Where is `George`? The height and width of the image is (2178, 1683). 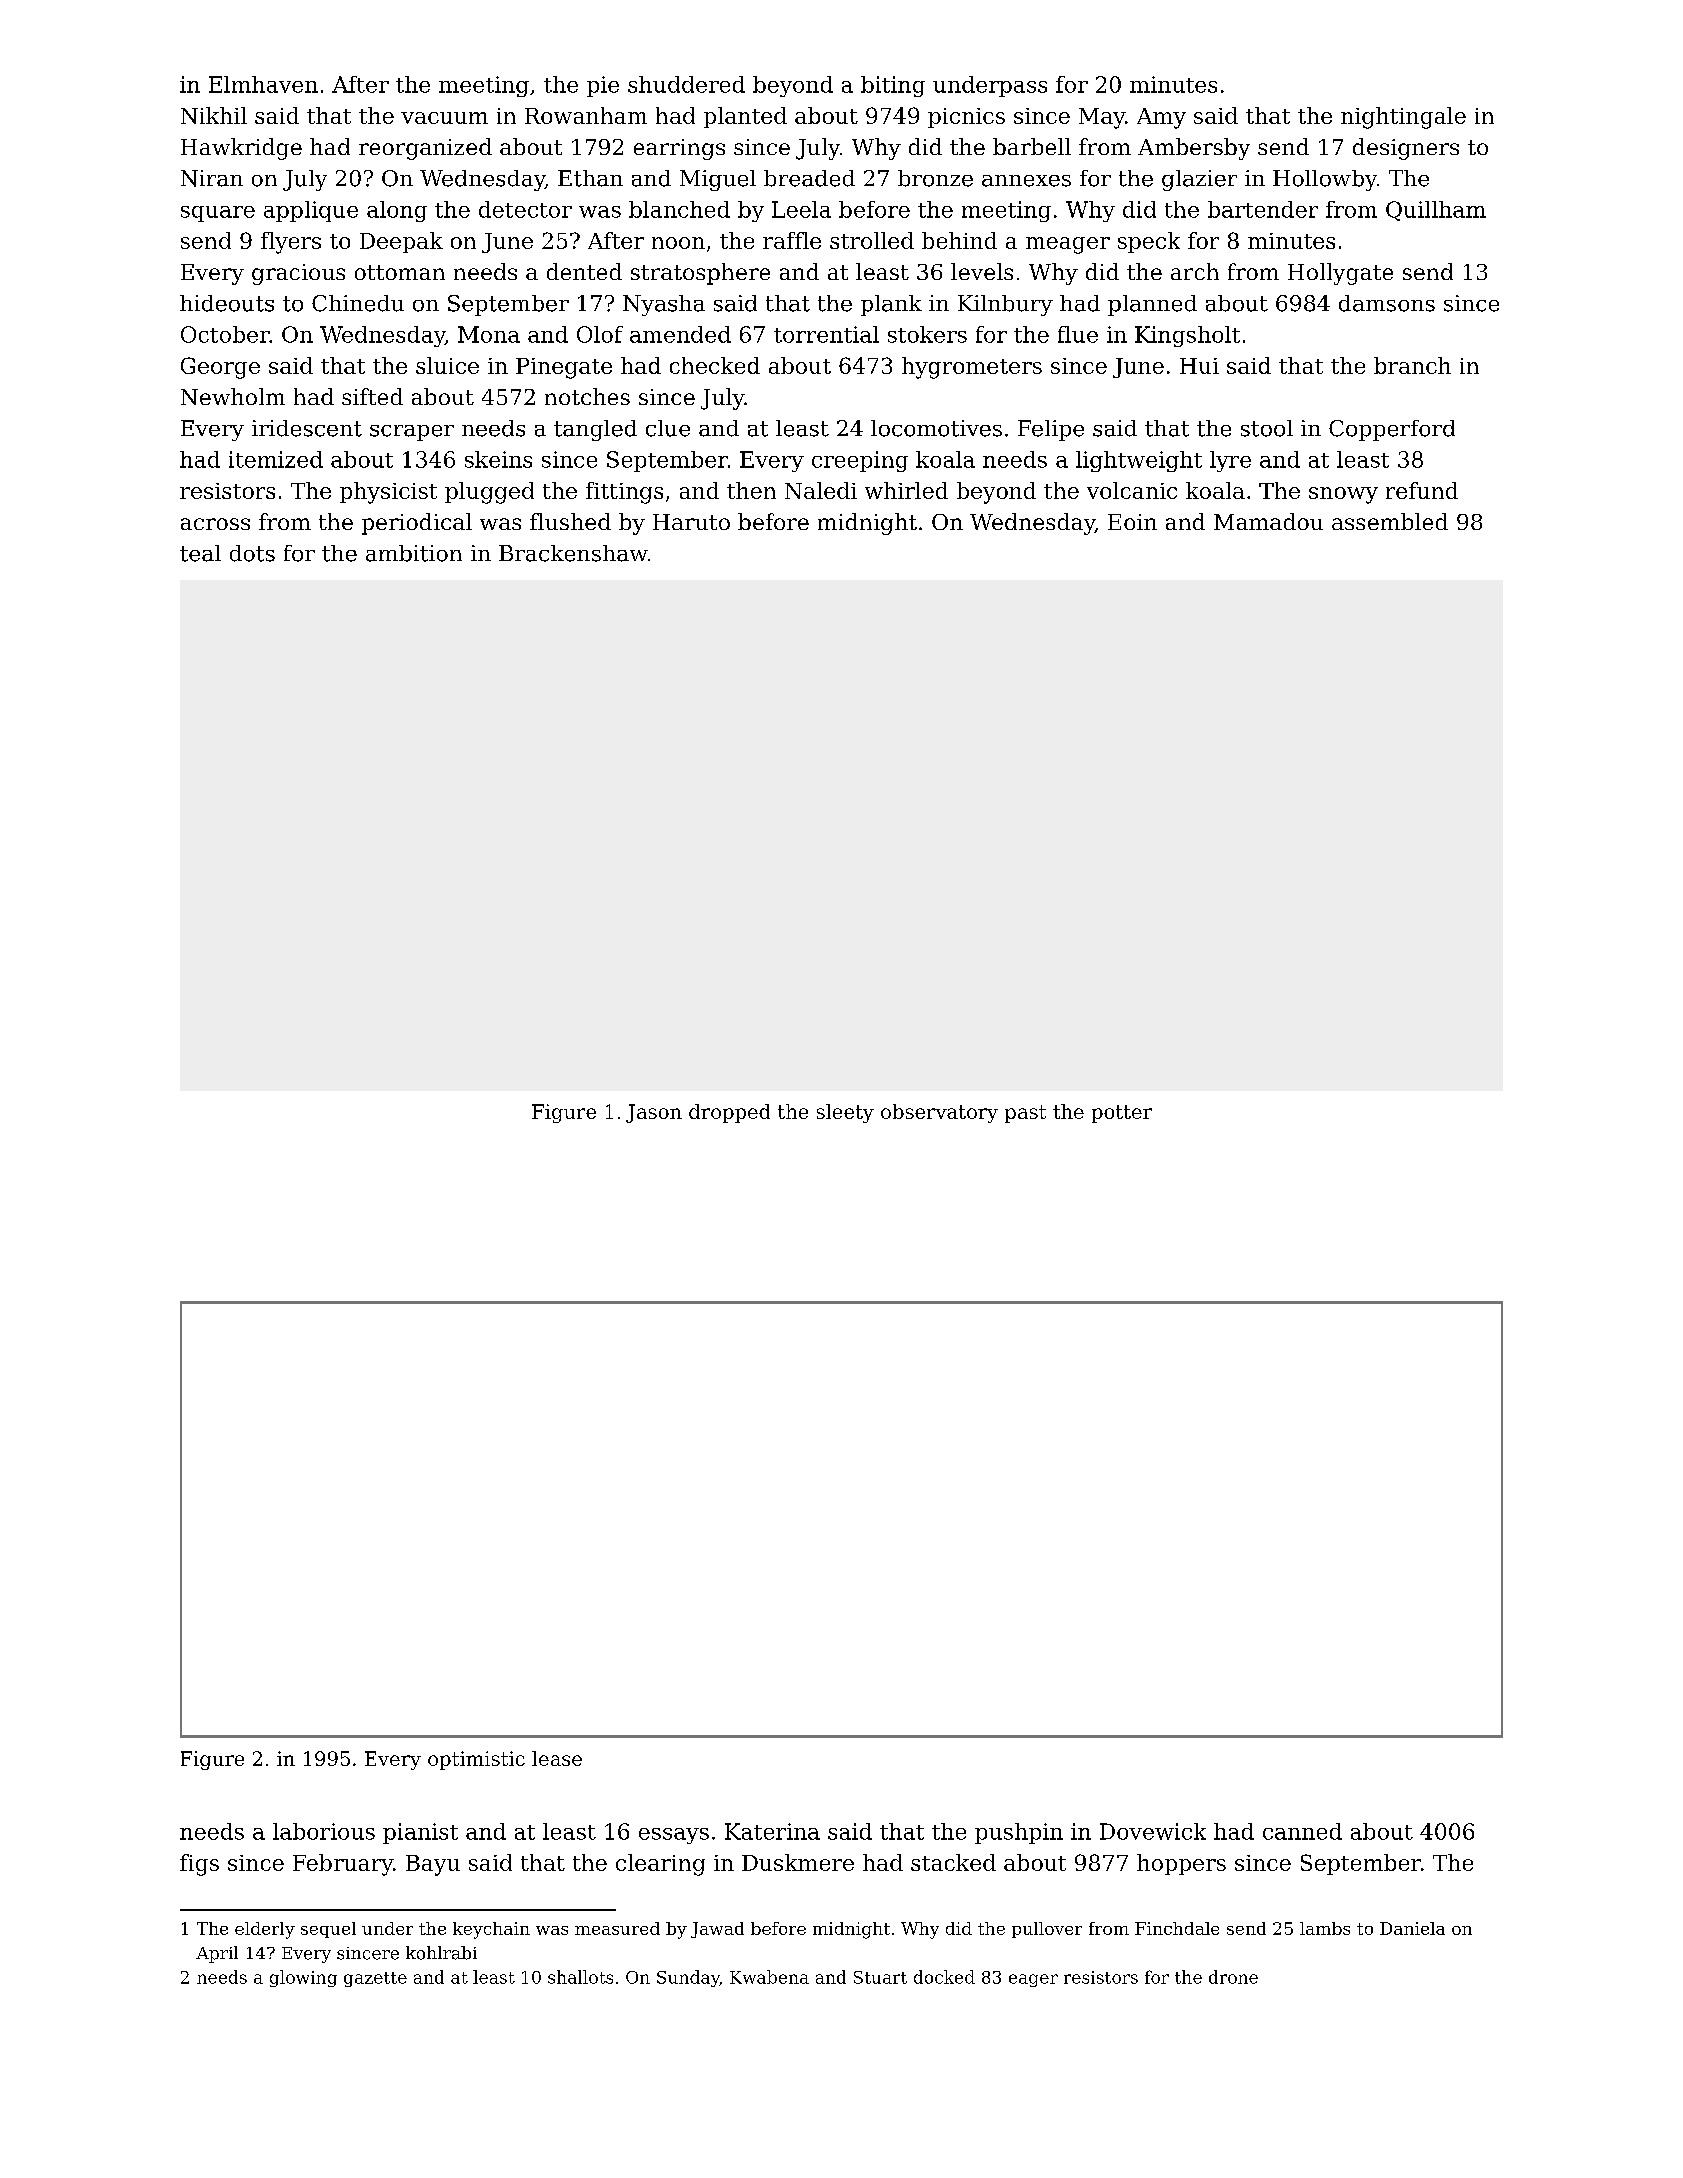
George is located at coordinates (220, 368).
